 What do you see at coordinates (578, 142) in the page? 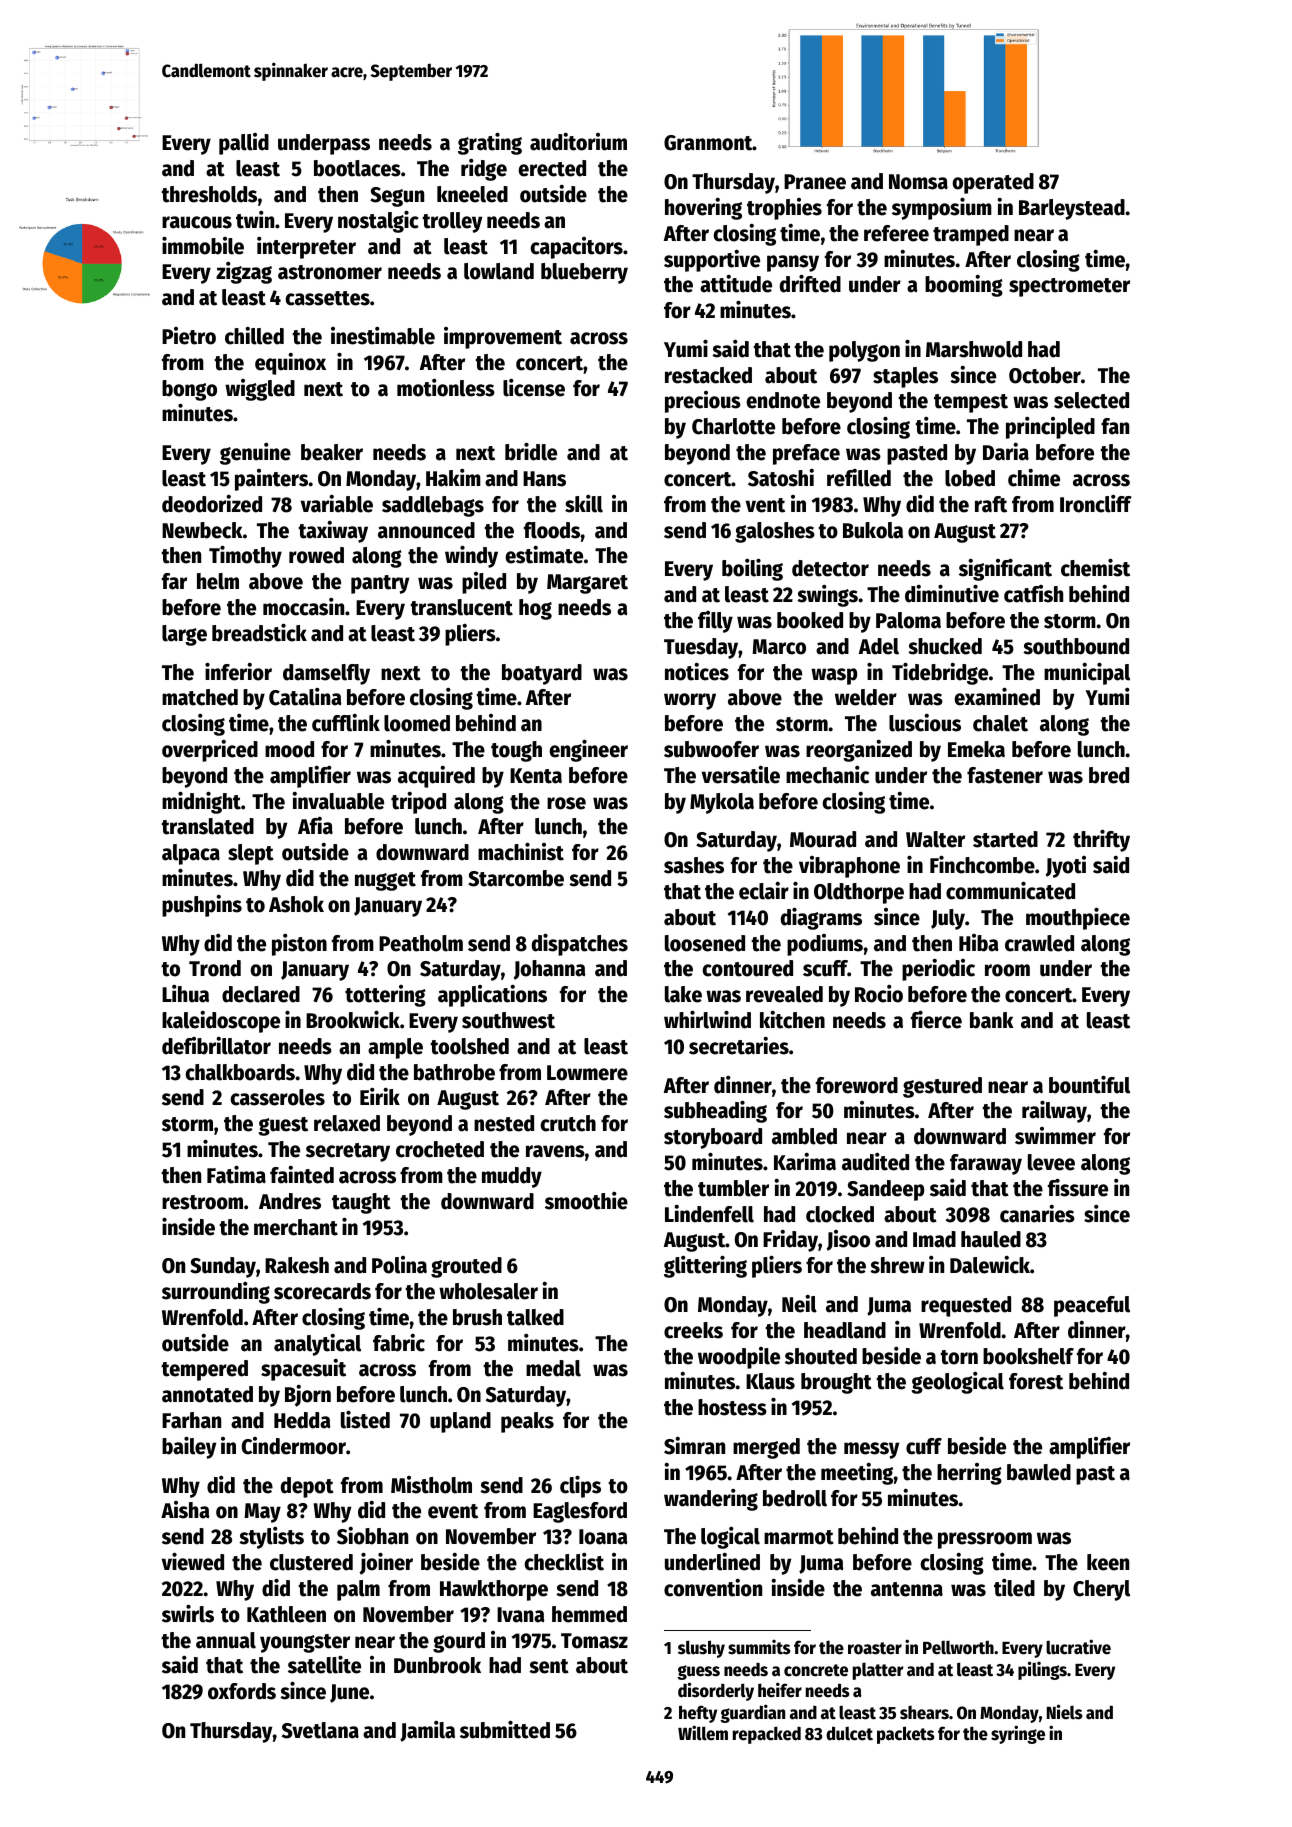
I see `auditorium` at bounding box center [578, 142].
